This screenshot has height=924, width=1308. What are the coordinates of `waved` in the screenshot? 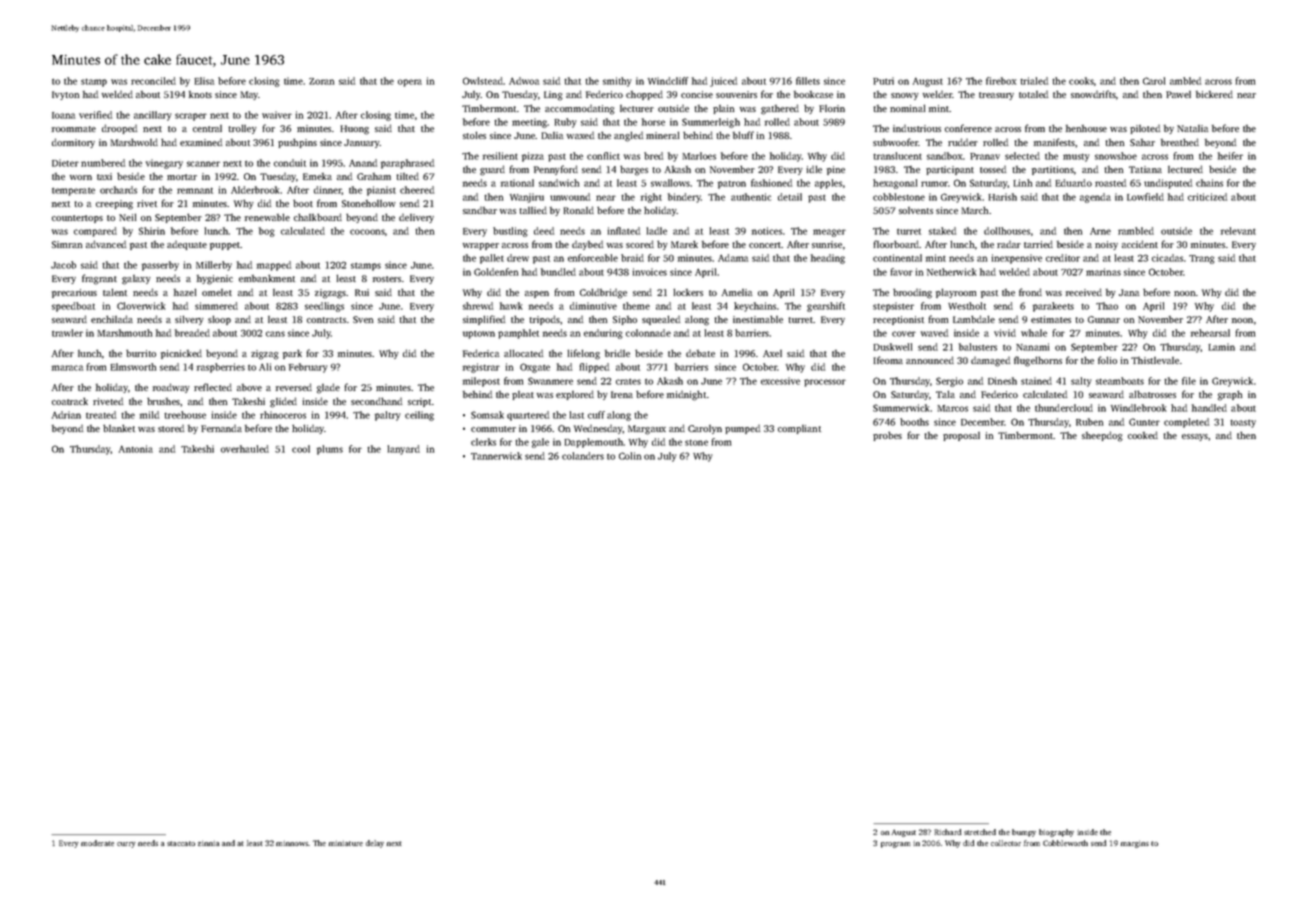 It's located at (934, 333).
